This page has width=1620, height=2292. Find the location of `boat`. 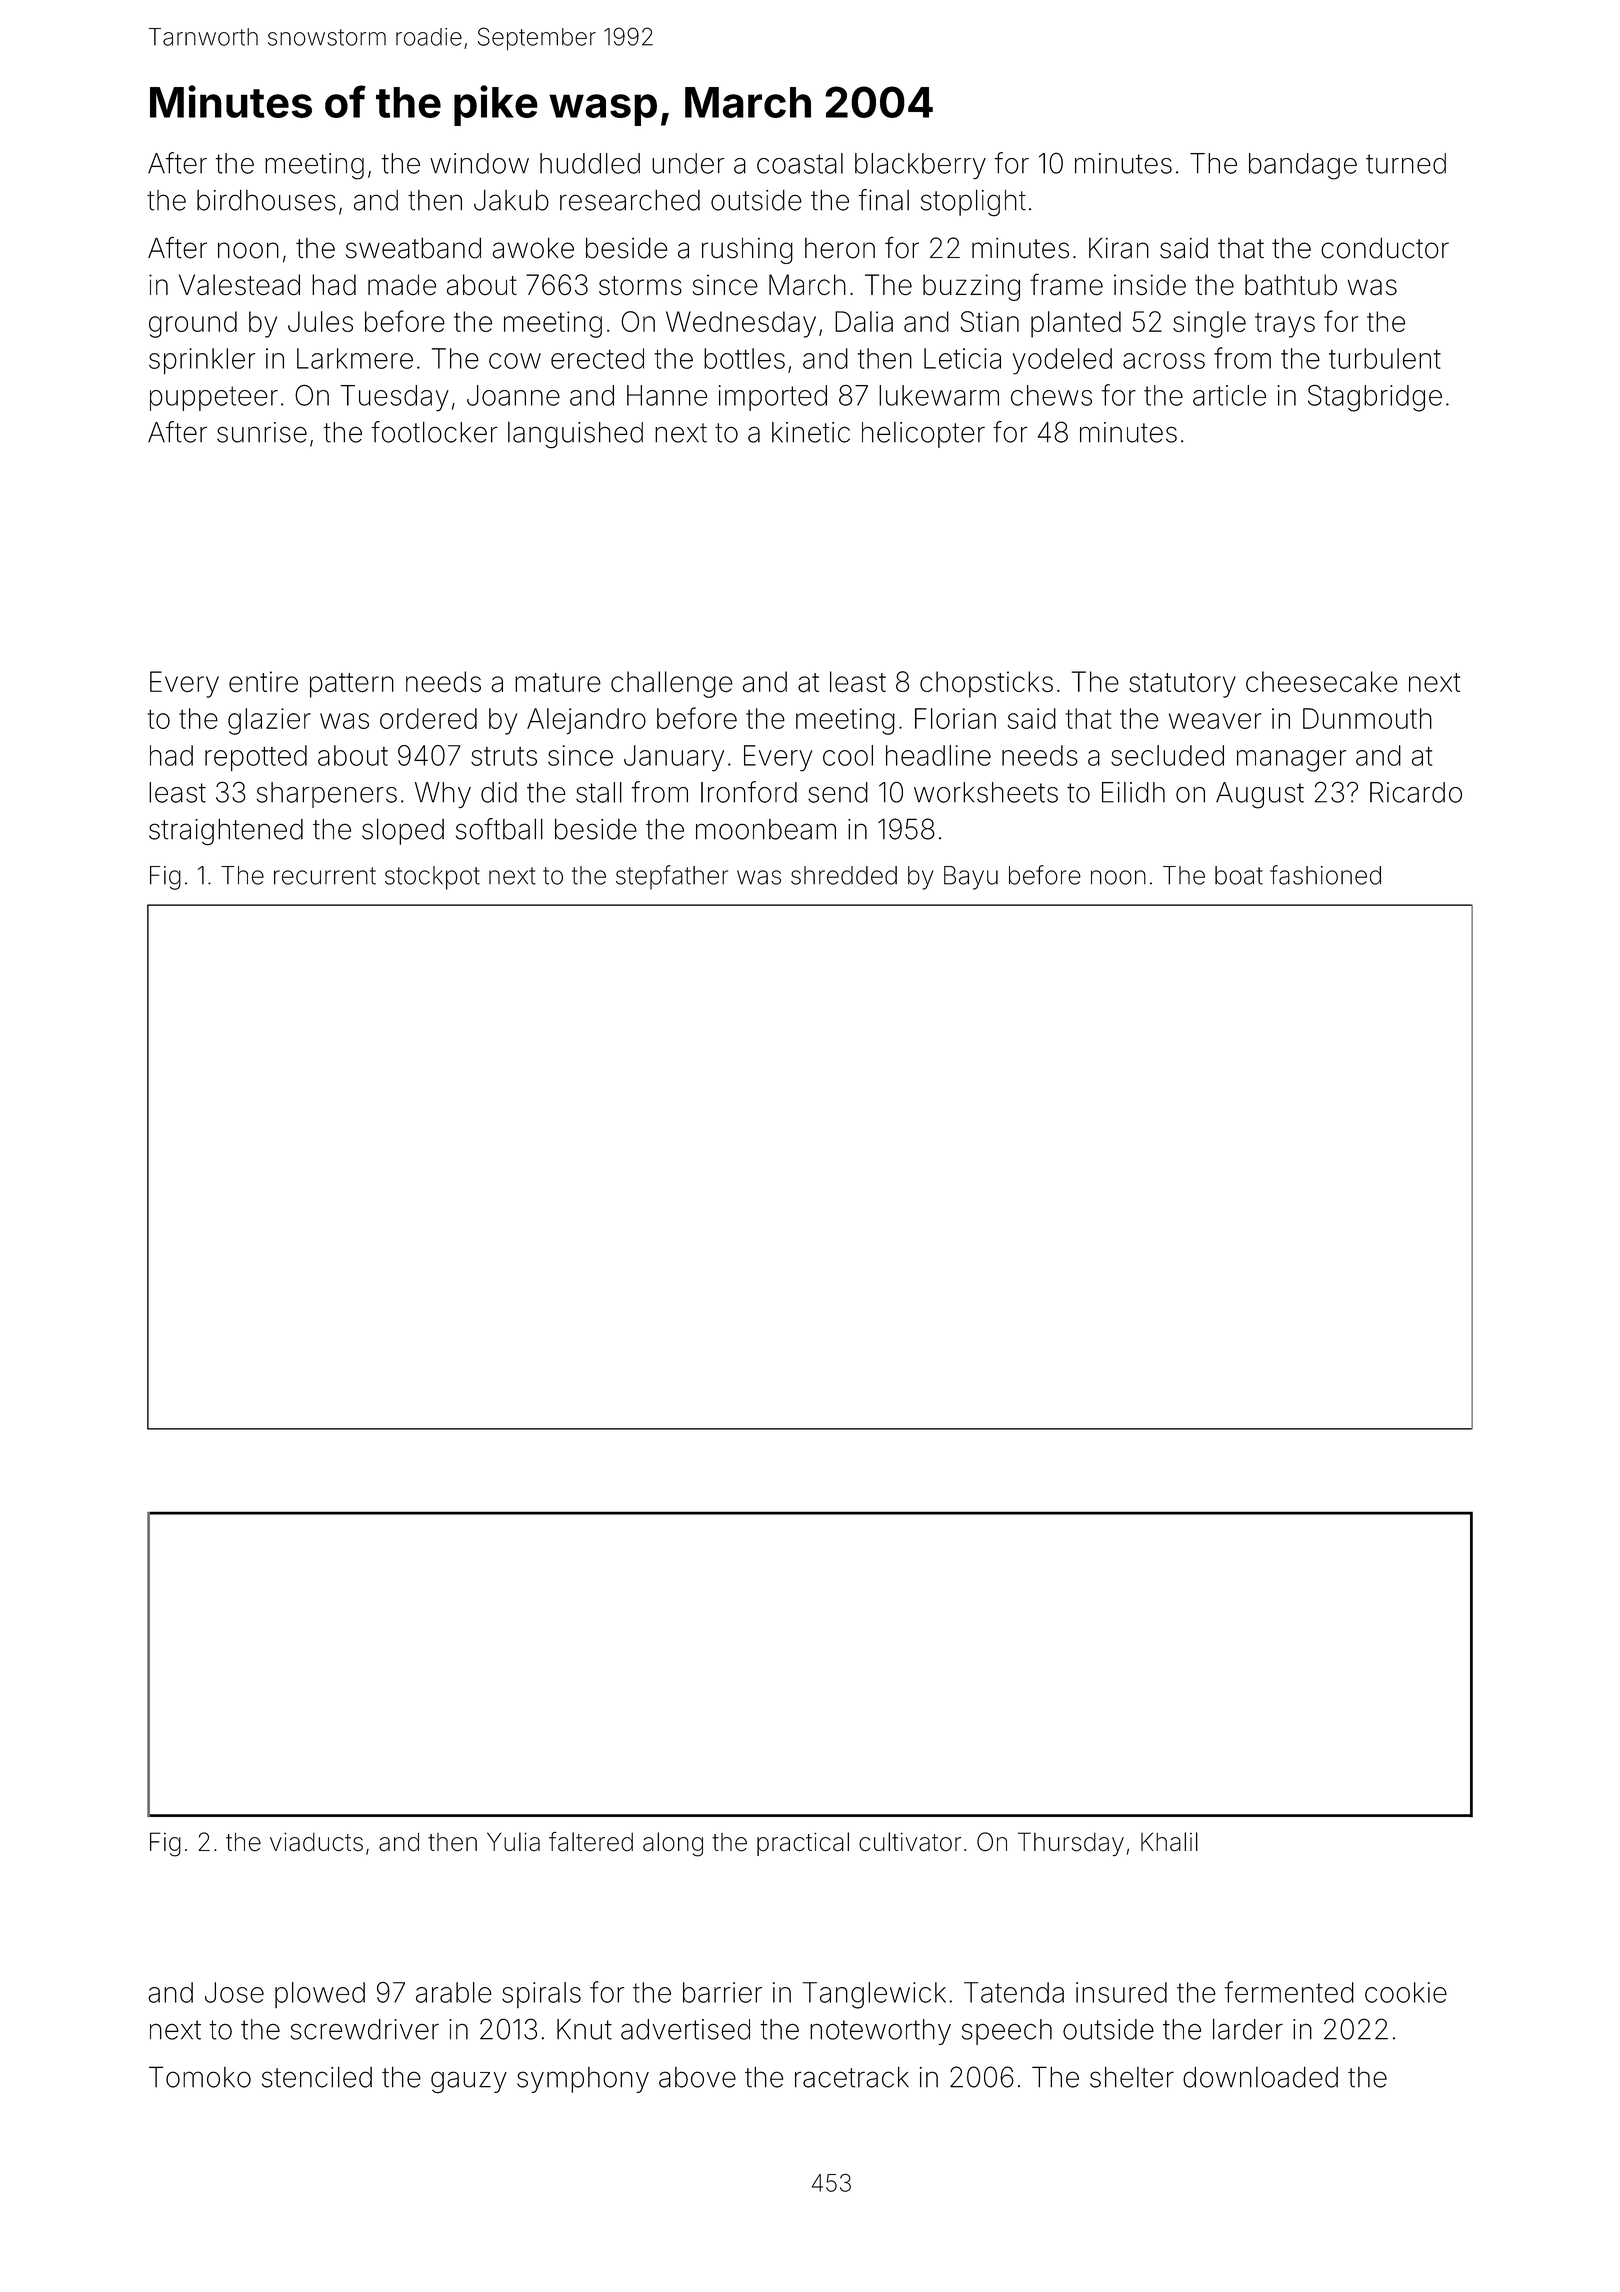

boat is located at coordinates (1239, 875).
